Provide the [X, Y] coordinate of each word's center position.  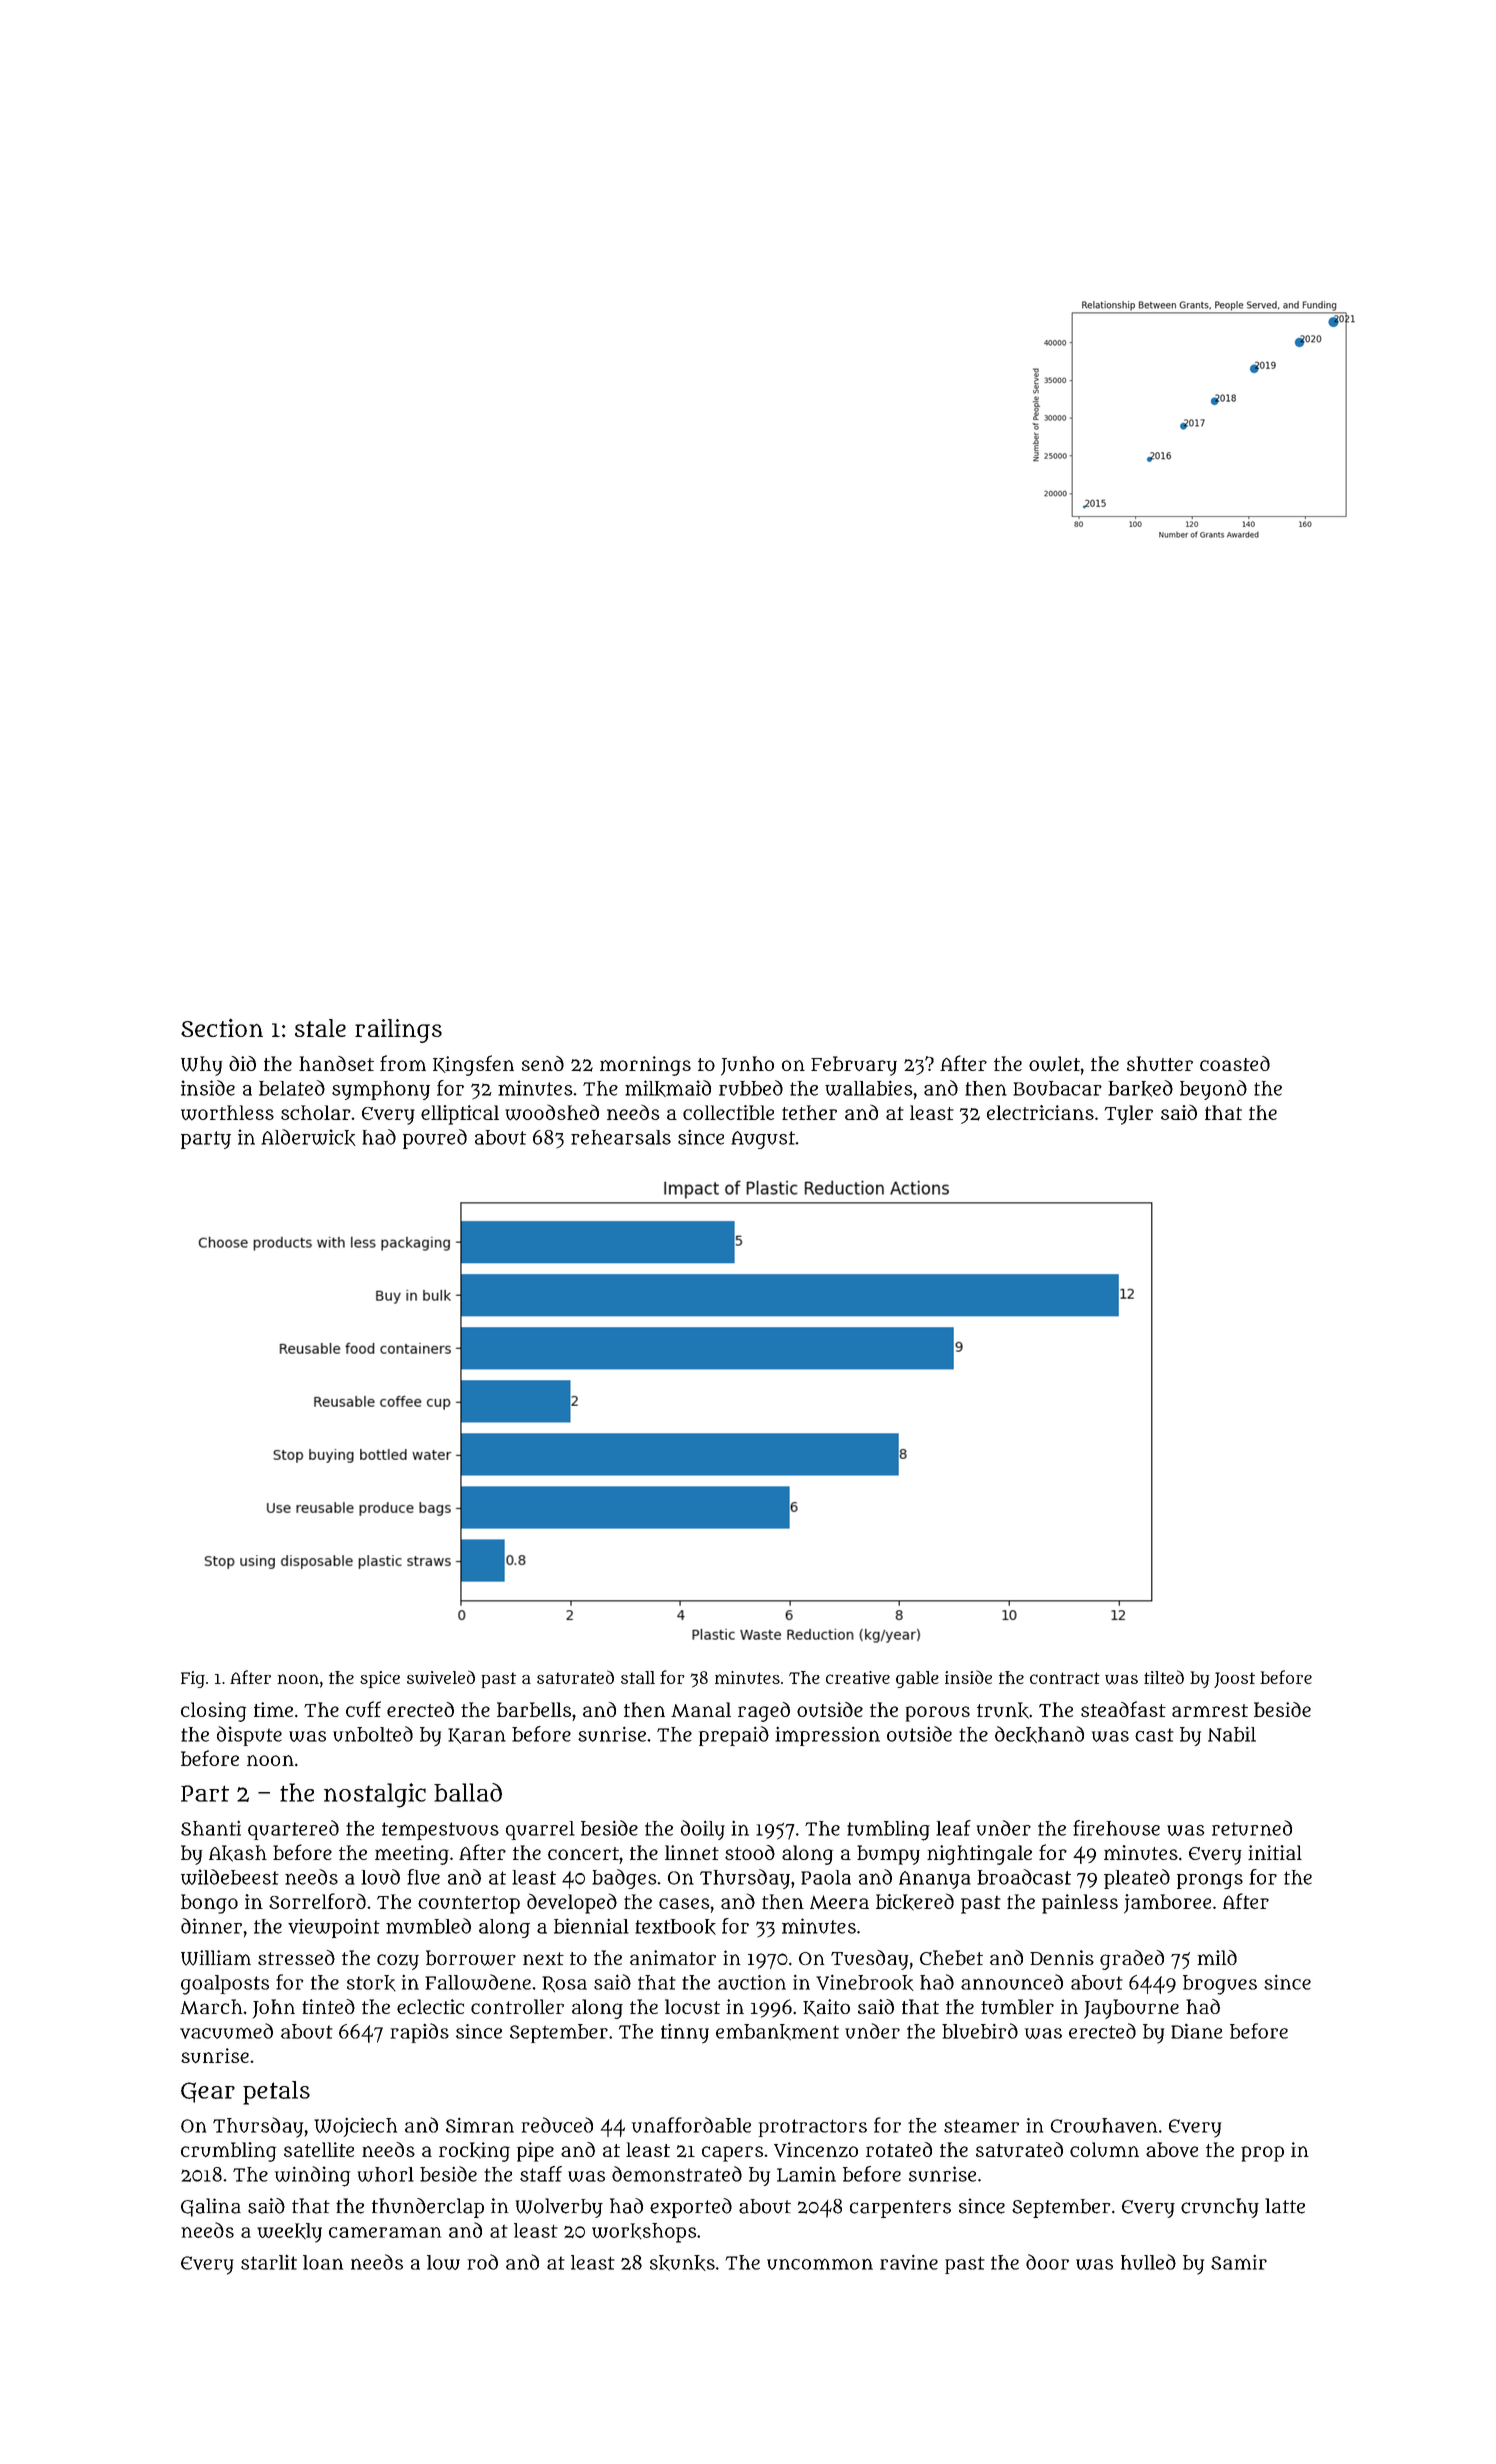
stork [371, 1983]
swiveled [441, 1677]
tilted [1164, 1677]
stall [638, 1677]
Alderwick [308, 1137]
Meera [839, 1902]
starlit [269, 2262]
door [1047, 2262]
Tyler [1128, 1115]
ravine [909, 2262]
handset [336, 1063]
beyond [1213, 1090]
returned [1252, 1828]
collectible [728, 1112]
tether [809, 1112]
